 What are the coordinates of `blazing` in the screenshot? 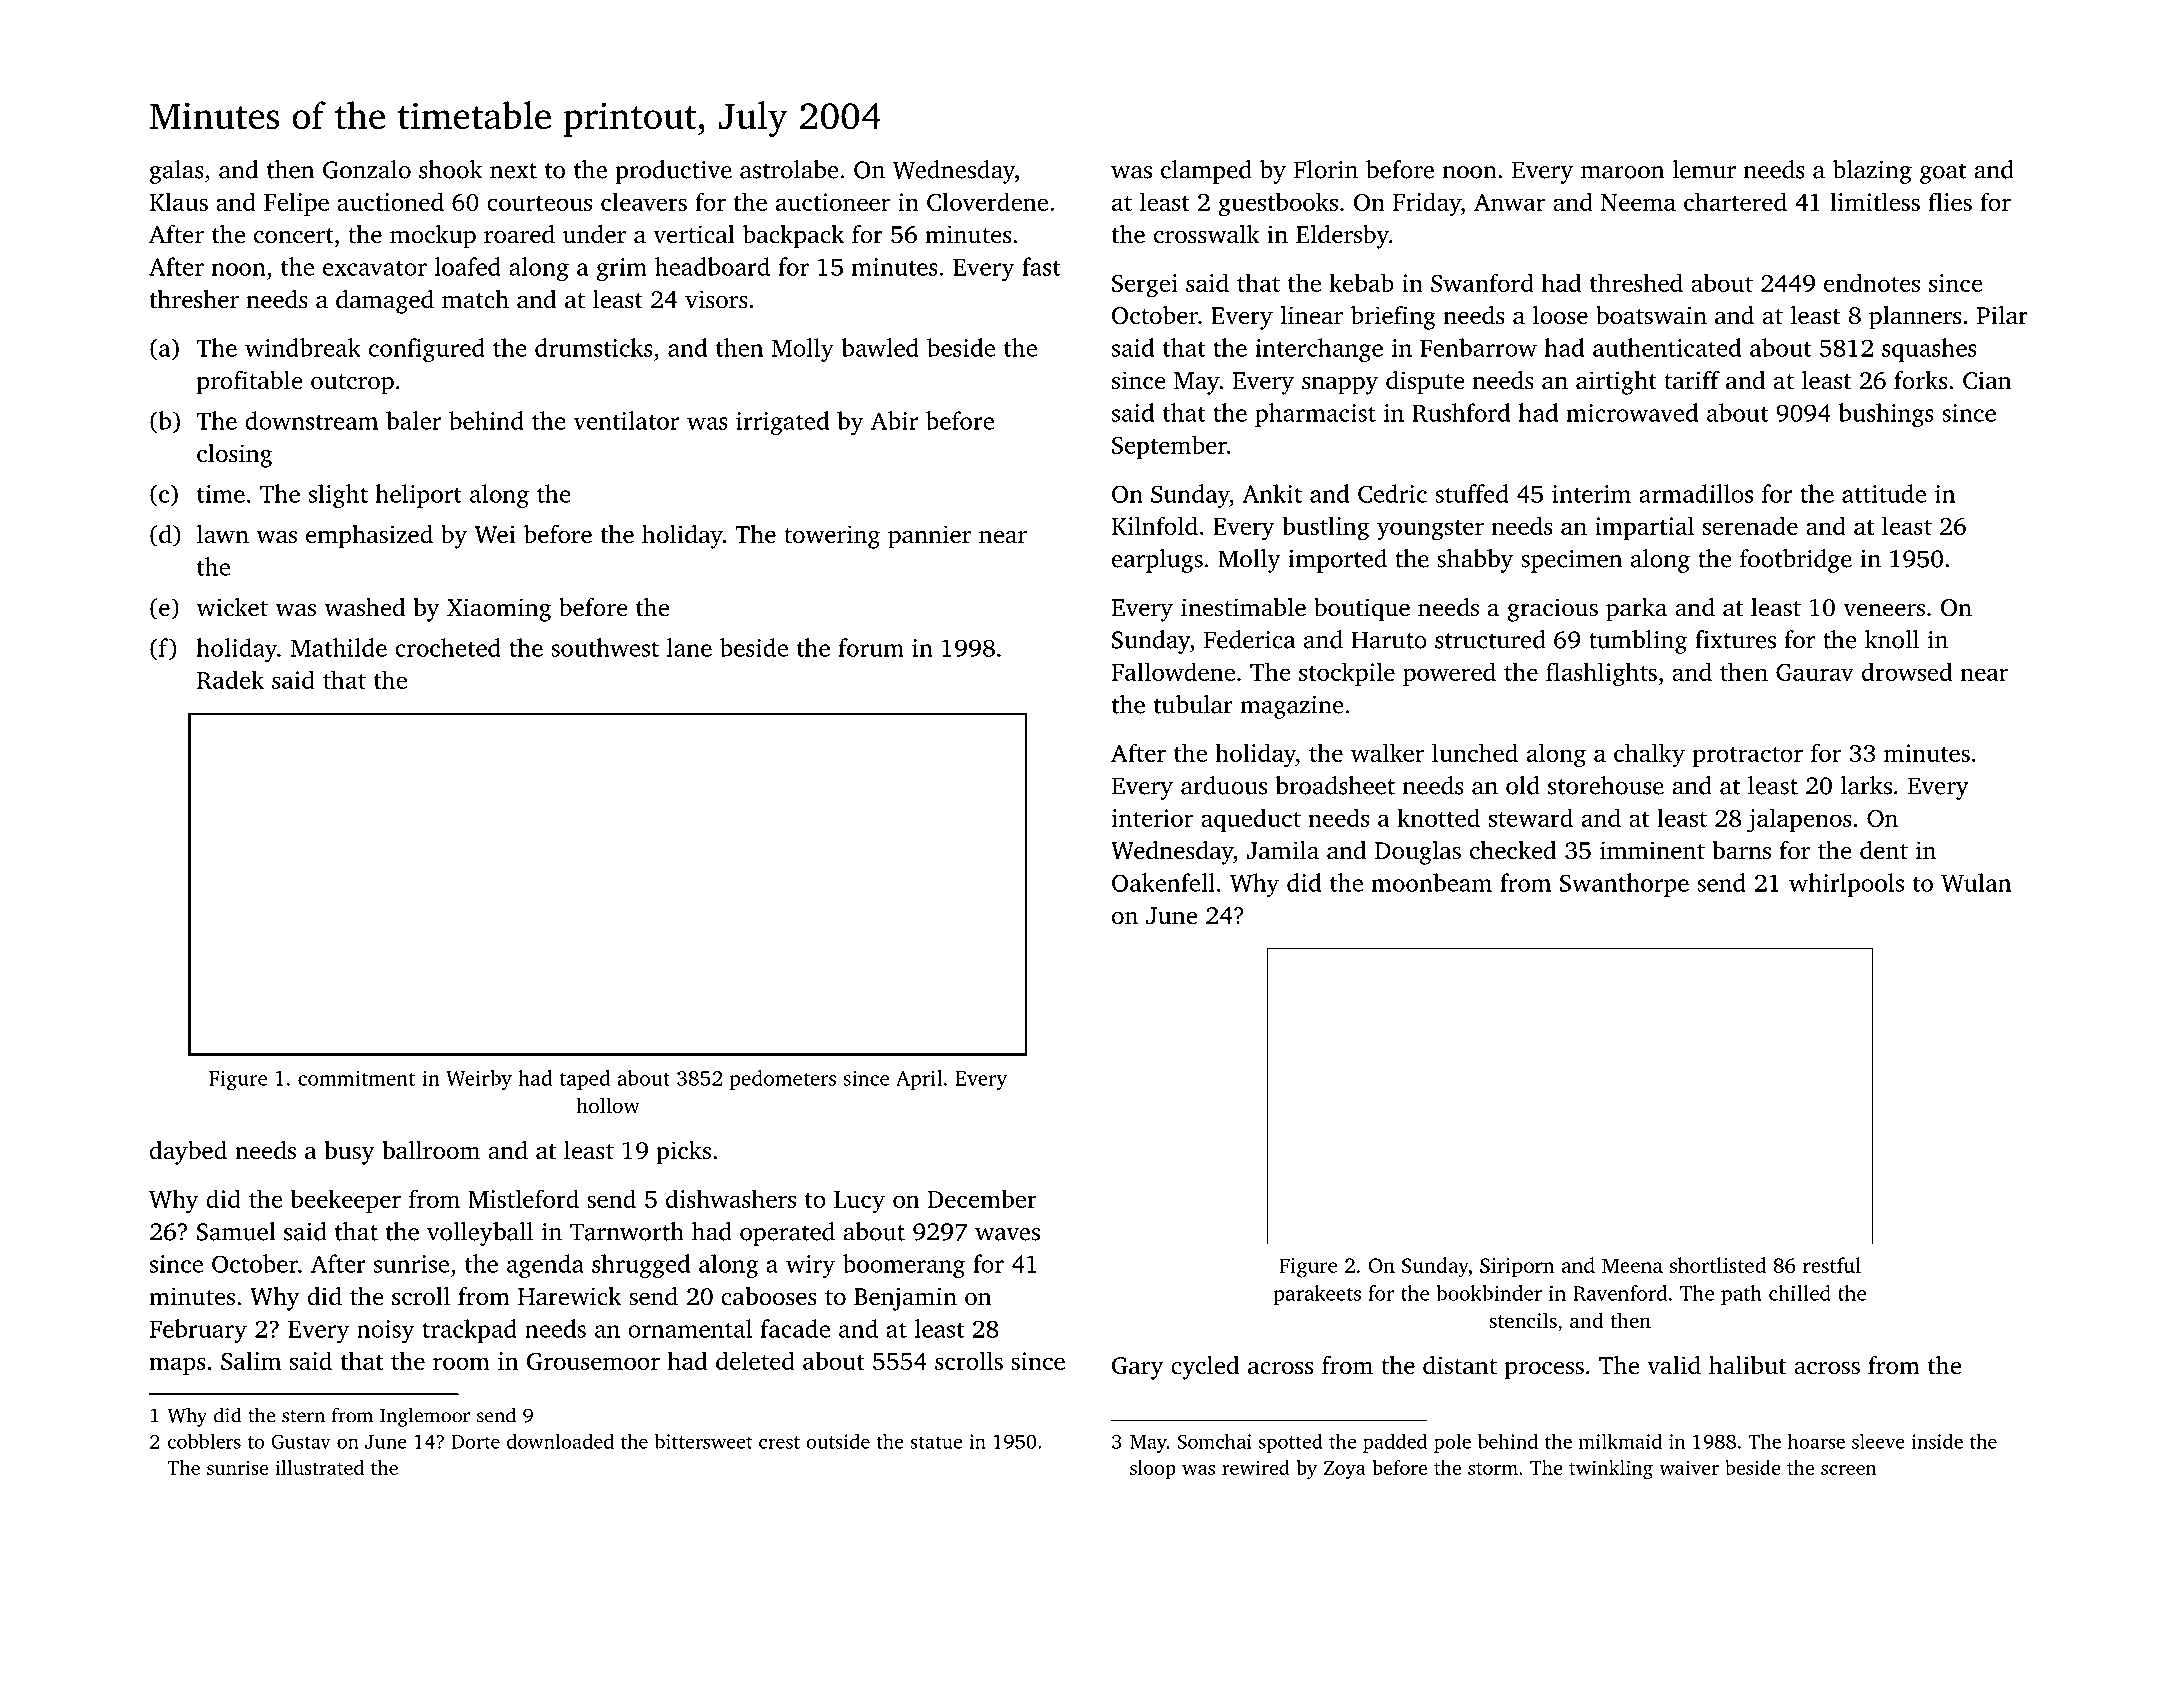 It's located at (1872, 172).
